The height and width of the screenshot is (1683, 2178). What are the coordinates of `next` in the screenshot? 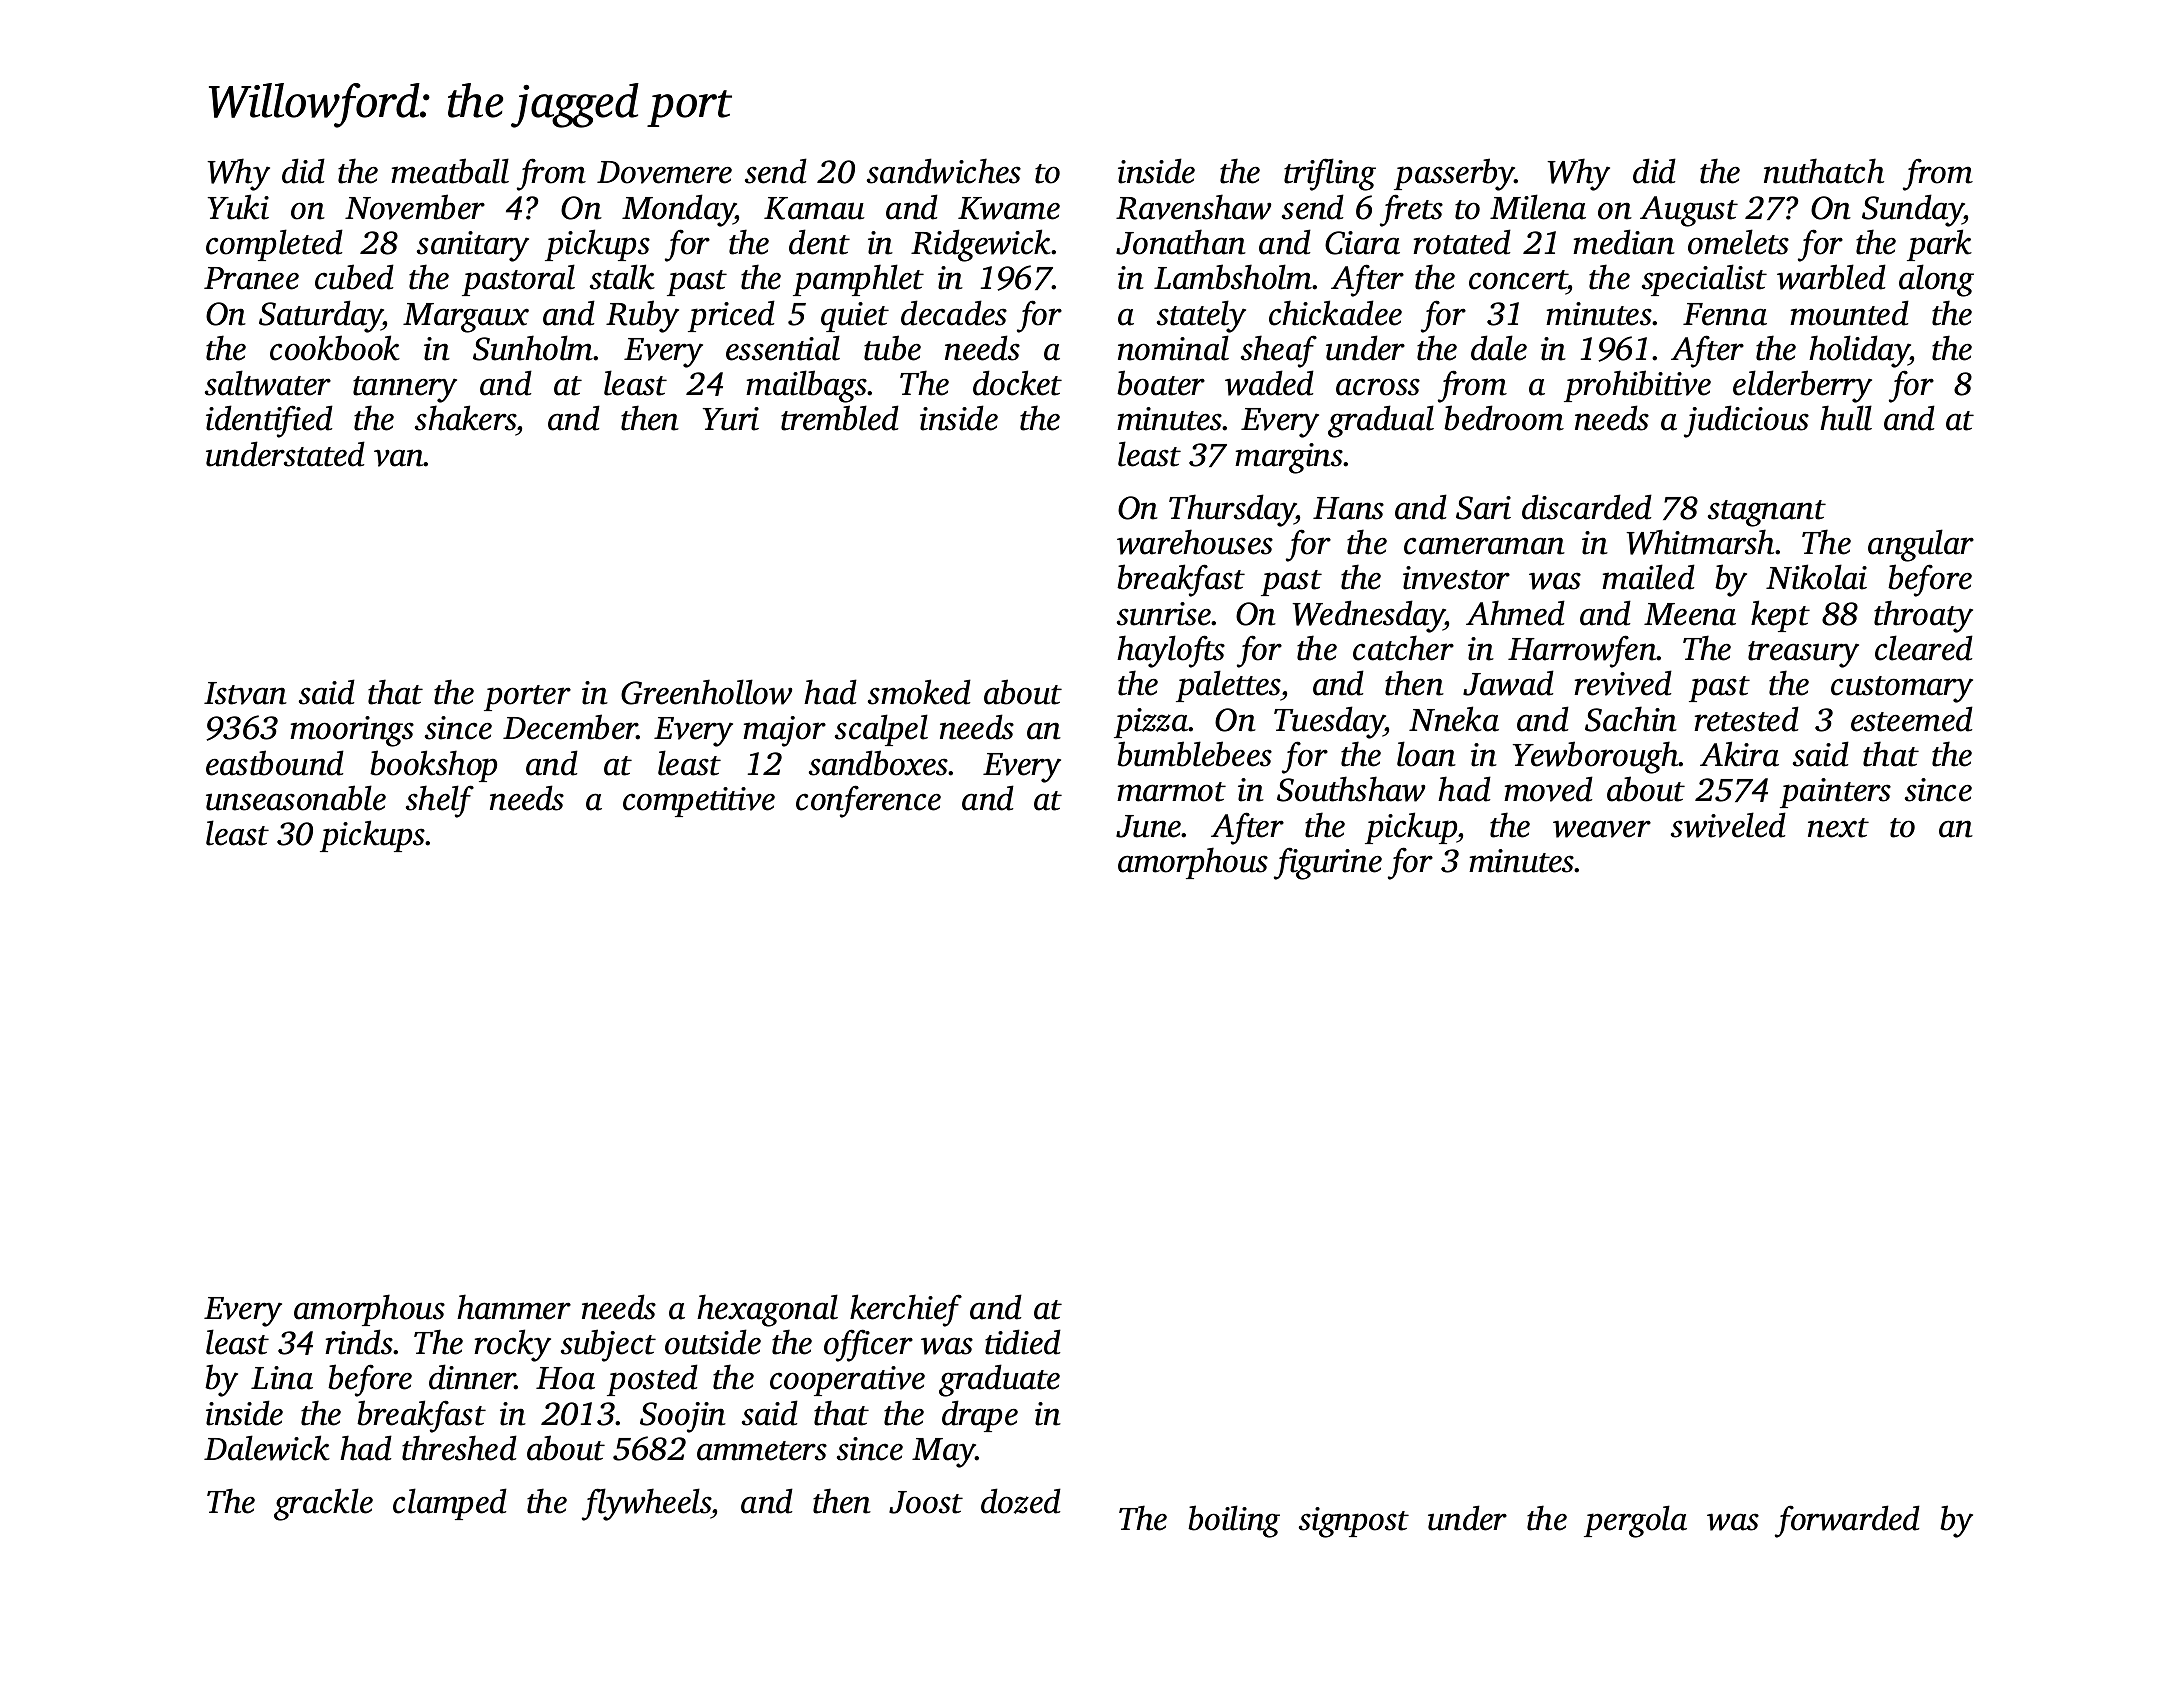 It's located at (1838, 828).
